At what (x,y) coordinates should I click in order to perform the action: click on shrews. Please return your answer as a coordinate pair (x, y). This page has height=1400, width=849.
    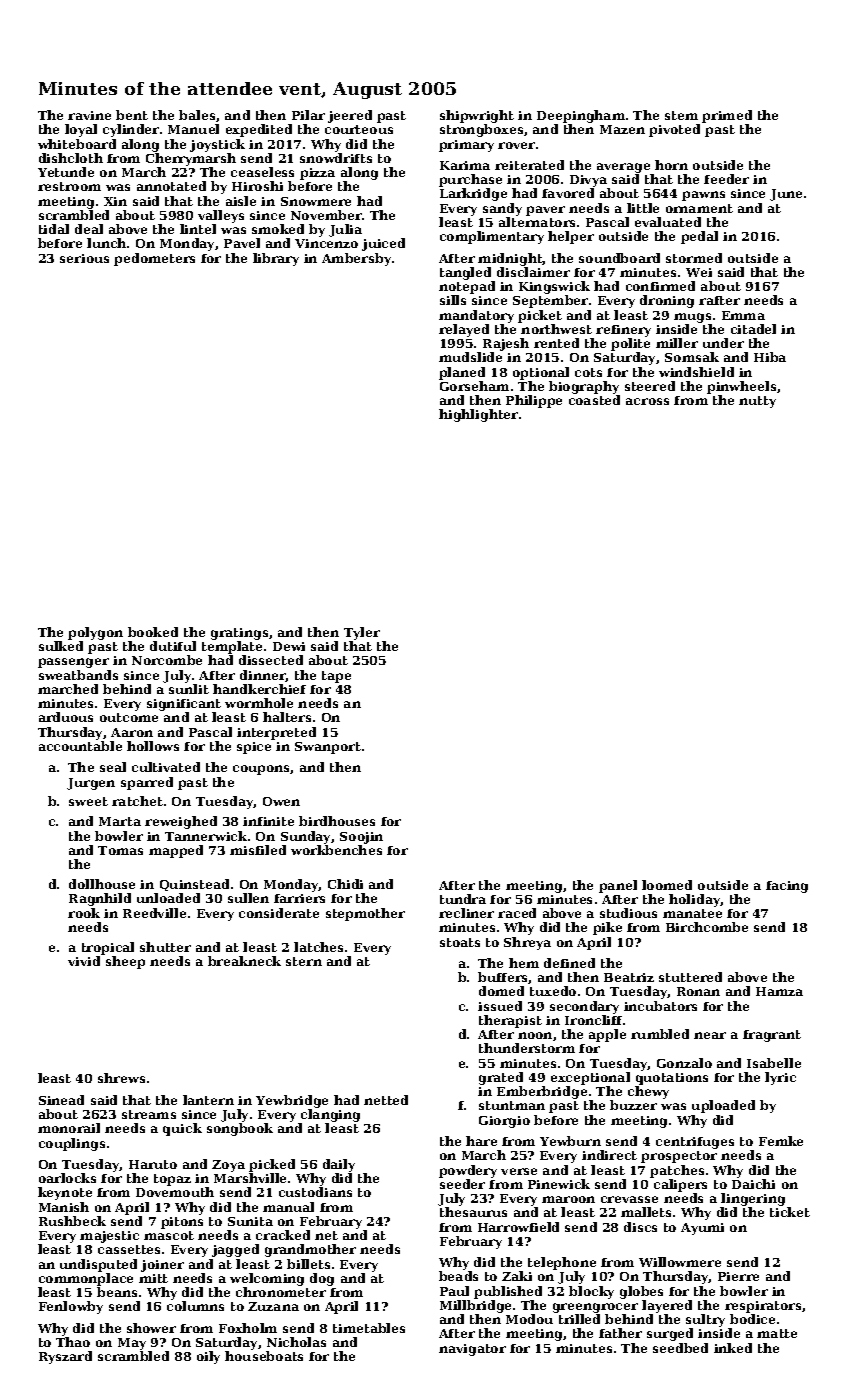
    Looking at the image, I should click on (121, 1078).
